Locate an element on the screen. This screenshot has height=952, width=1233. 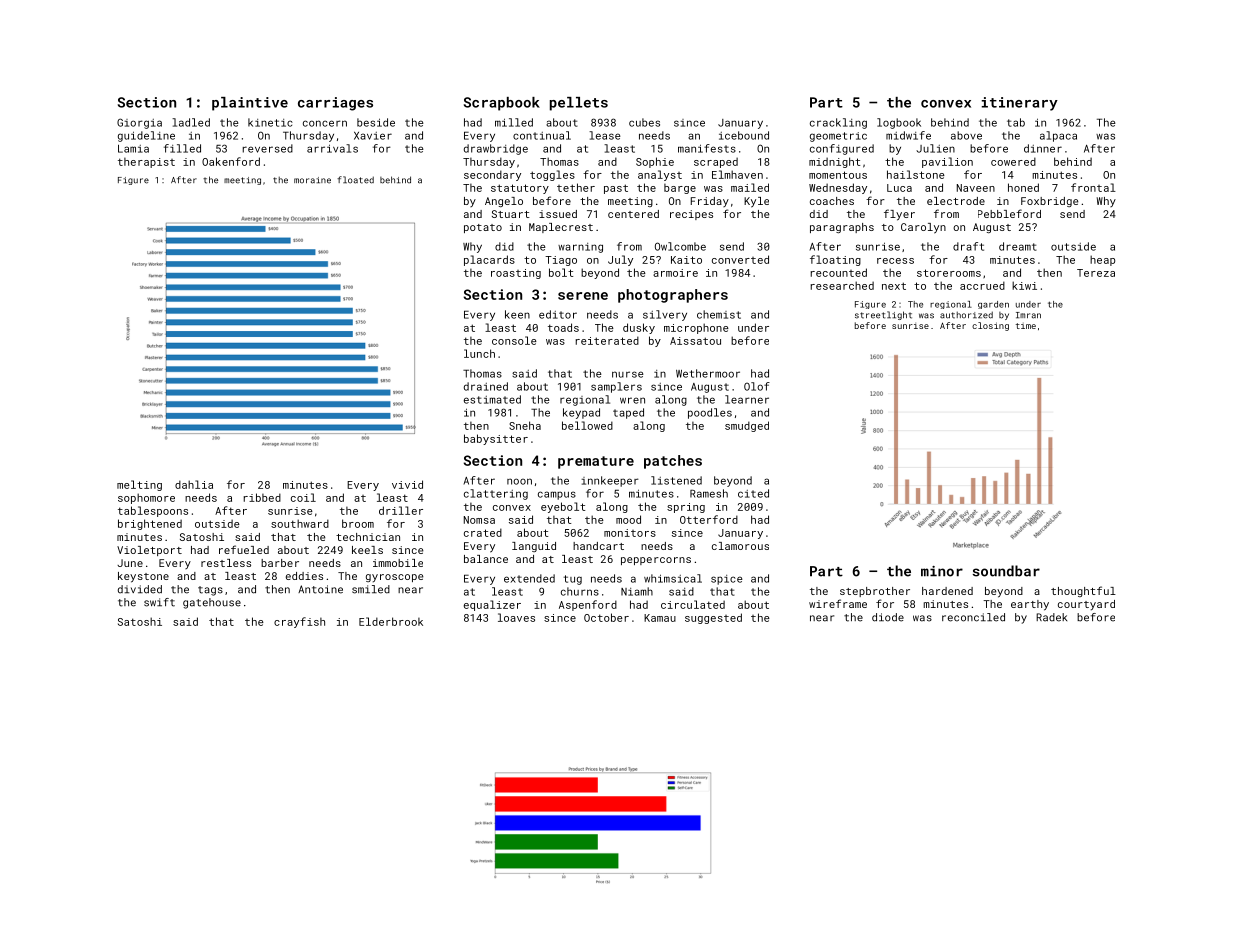
wireframe is located at coordinates (838, 603).
